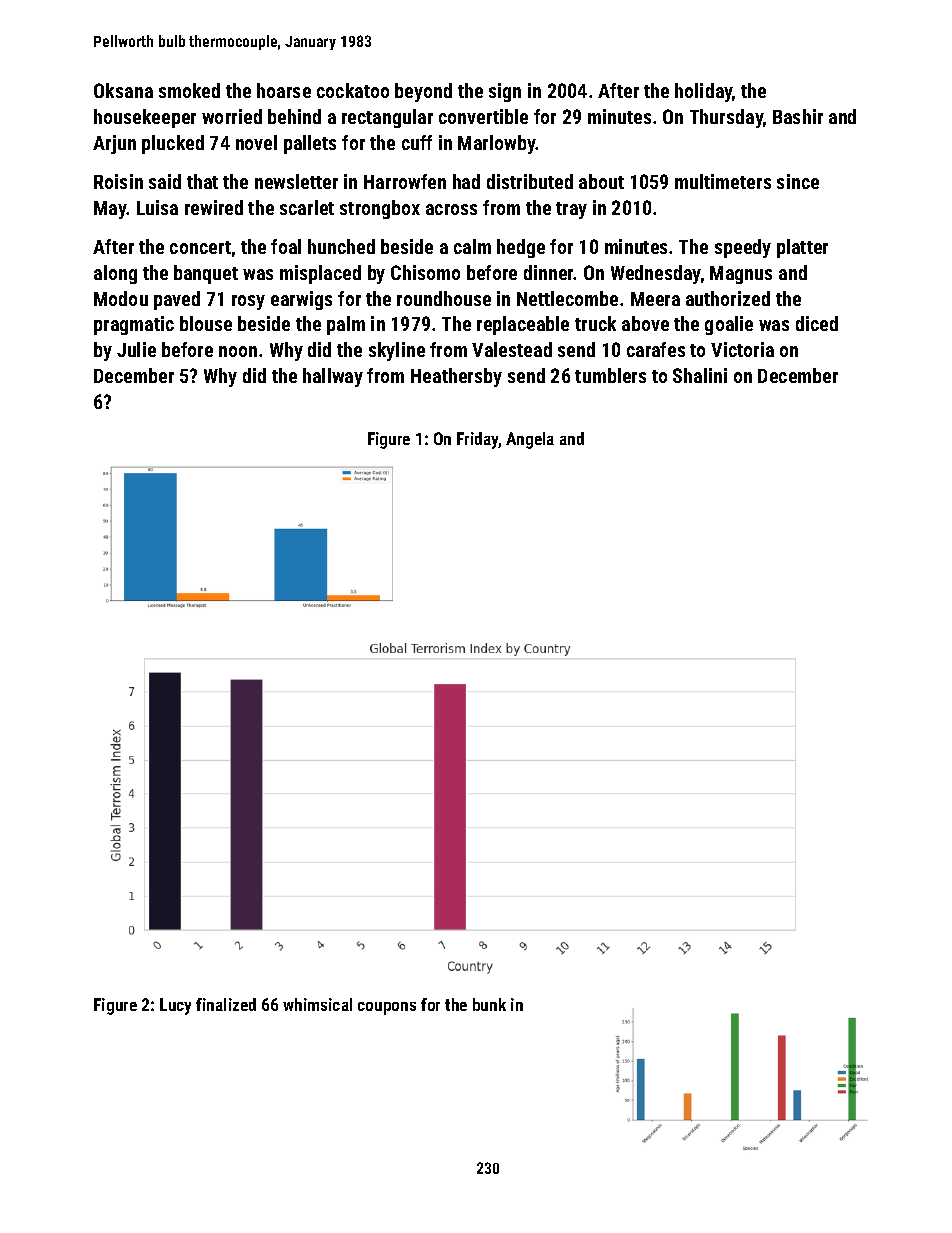 Image resolution: width=952 pixels, height=1233 pixels. What do you see at coordinates (489, 1004) in the screenshot?
I see `bunk` at bounding box center [489, 1004].
